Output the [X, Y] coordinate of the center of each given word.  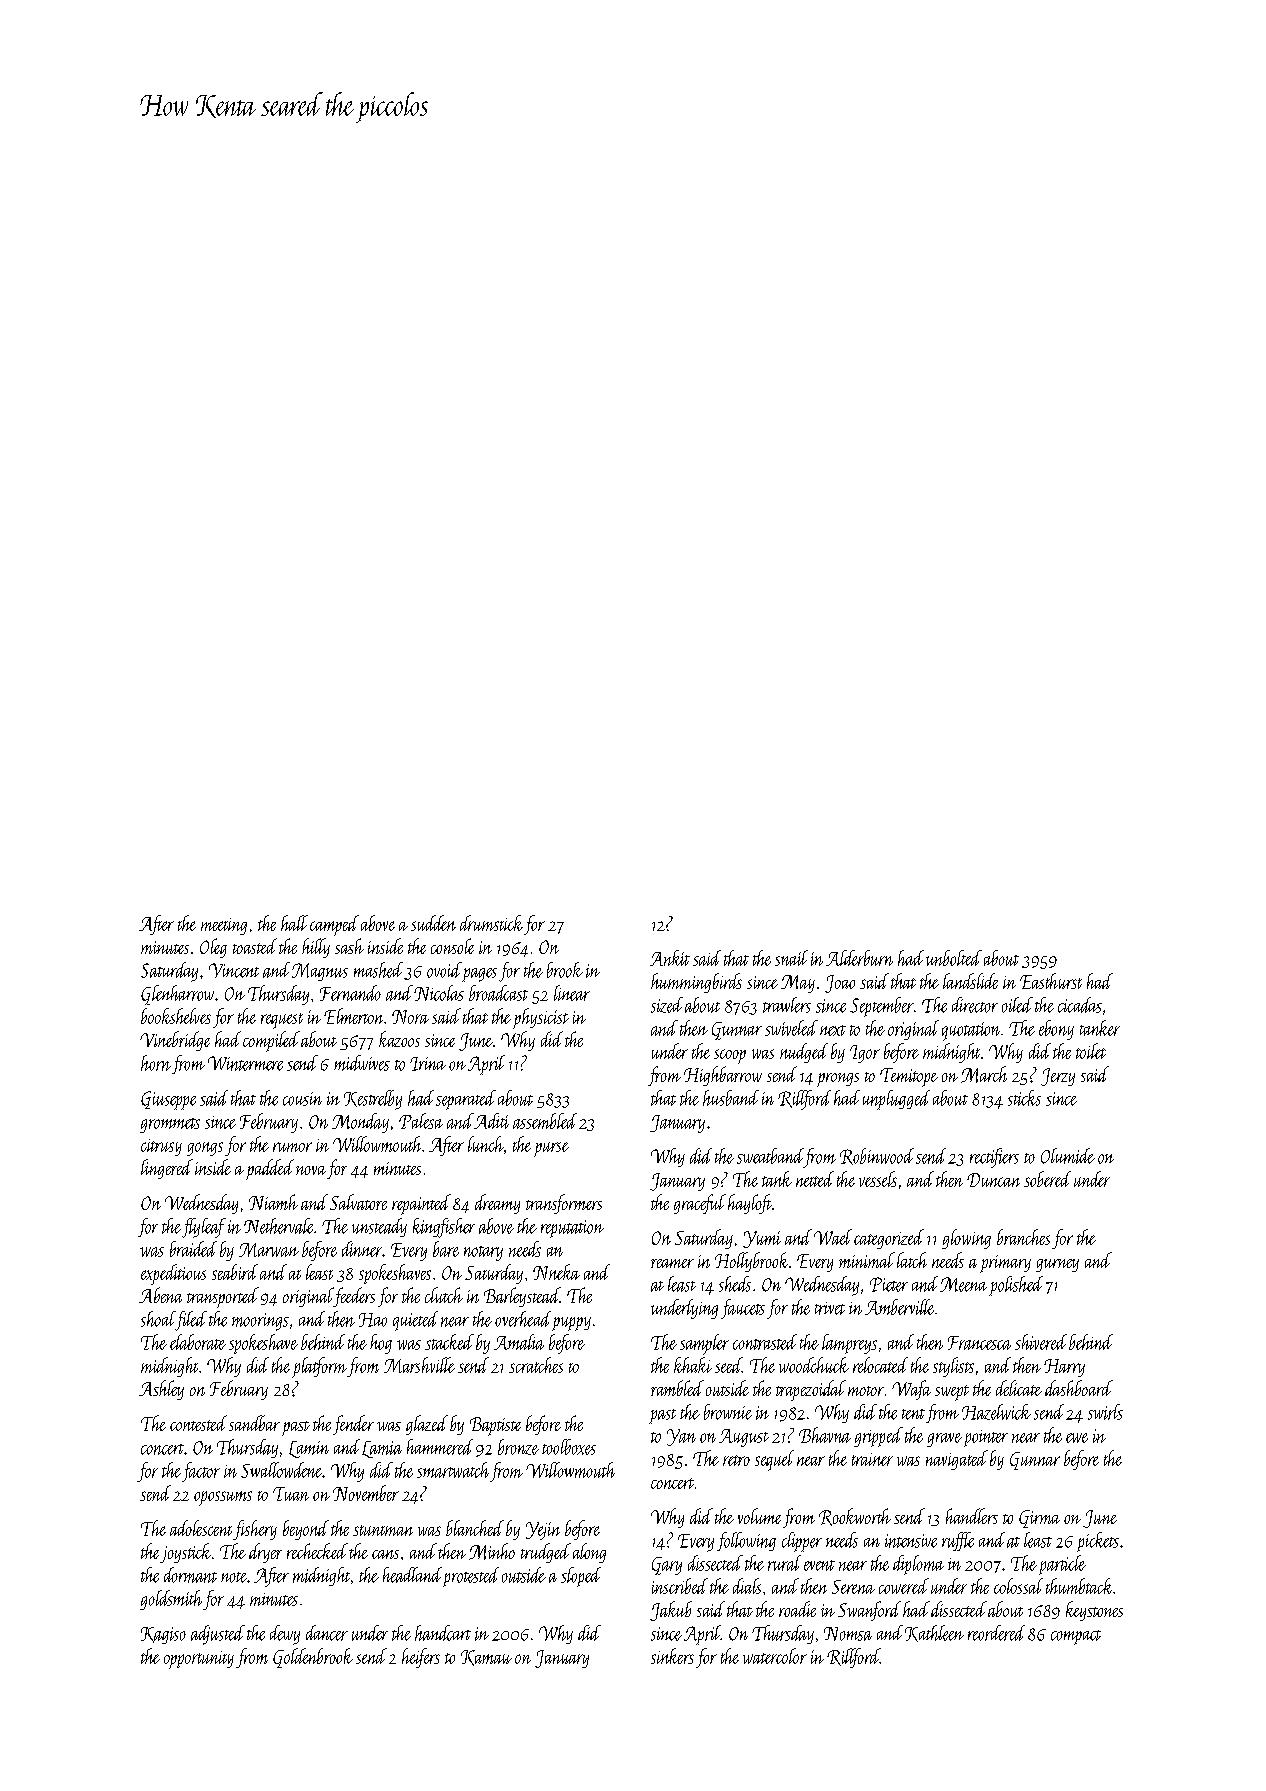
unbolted [954, 958]
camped [334, 925]
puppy [571, 1324]
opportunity [199, 1660]
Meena [963, 1284]
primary [1005, 1264]
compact [1076, 1637]
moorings [260, 1322]
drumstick [491, 923]
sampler [704, 1344]
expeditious [173, 1274]
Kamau [486, 1658]
